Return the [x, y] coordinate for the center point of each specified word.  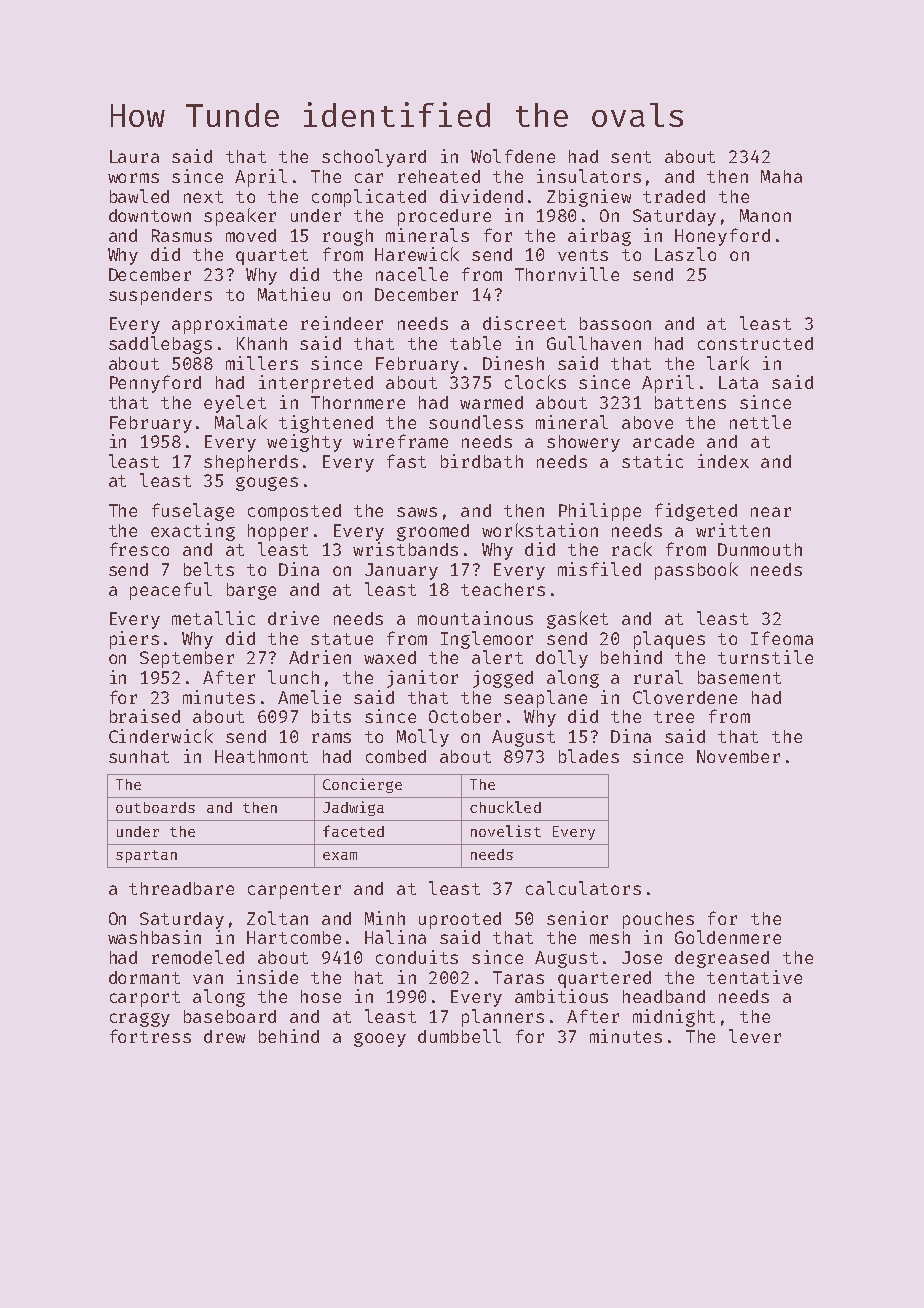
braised [145, 716]
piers [134, 640]
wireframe [400, 441]
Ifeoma [782, 638]
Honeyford [722, 237]
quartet [272, 257]
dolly [562, 659]
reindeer [342, 323]
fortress [150, 1036]
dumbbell [459, 1036]
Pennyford [155, 384]
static [652, 461]
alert [497, 657]
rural [658, 677]
